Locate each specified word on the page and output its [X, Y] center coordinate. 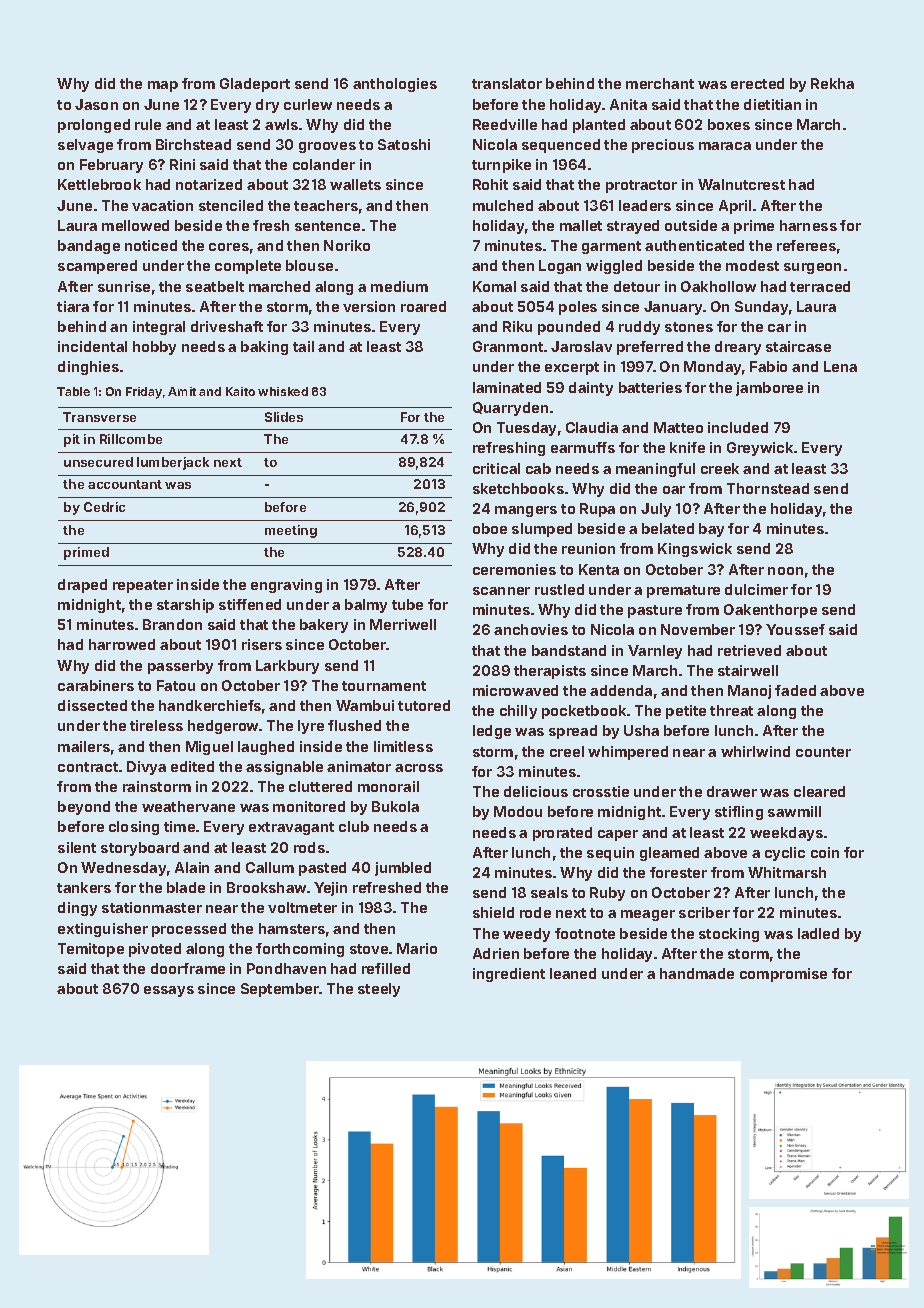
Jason [96, 104]
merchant [660, 83]
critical [496, 468]
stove [369, 949]
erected [757, 83]
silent [77, 847]
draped [82, 586]
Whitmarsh [787, 872]
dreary [738, 348]
